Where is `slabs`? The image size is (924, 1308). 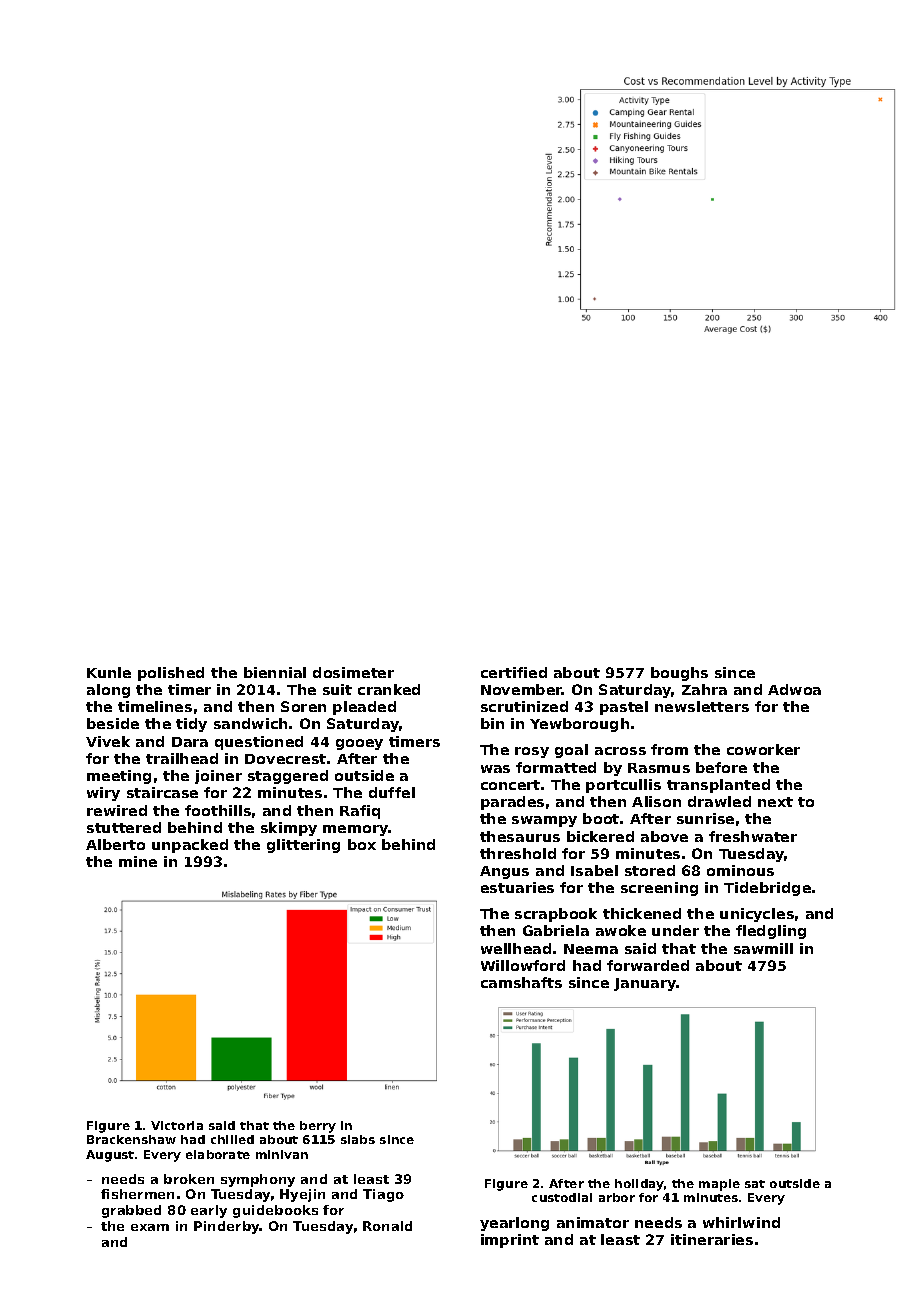
slabs is located at coordinates (358, 1139).
